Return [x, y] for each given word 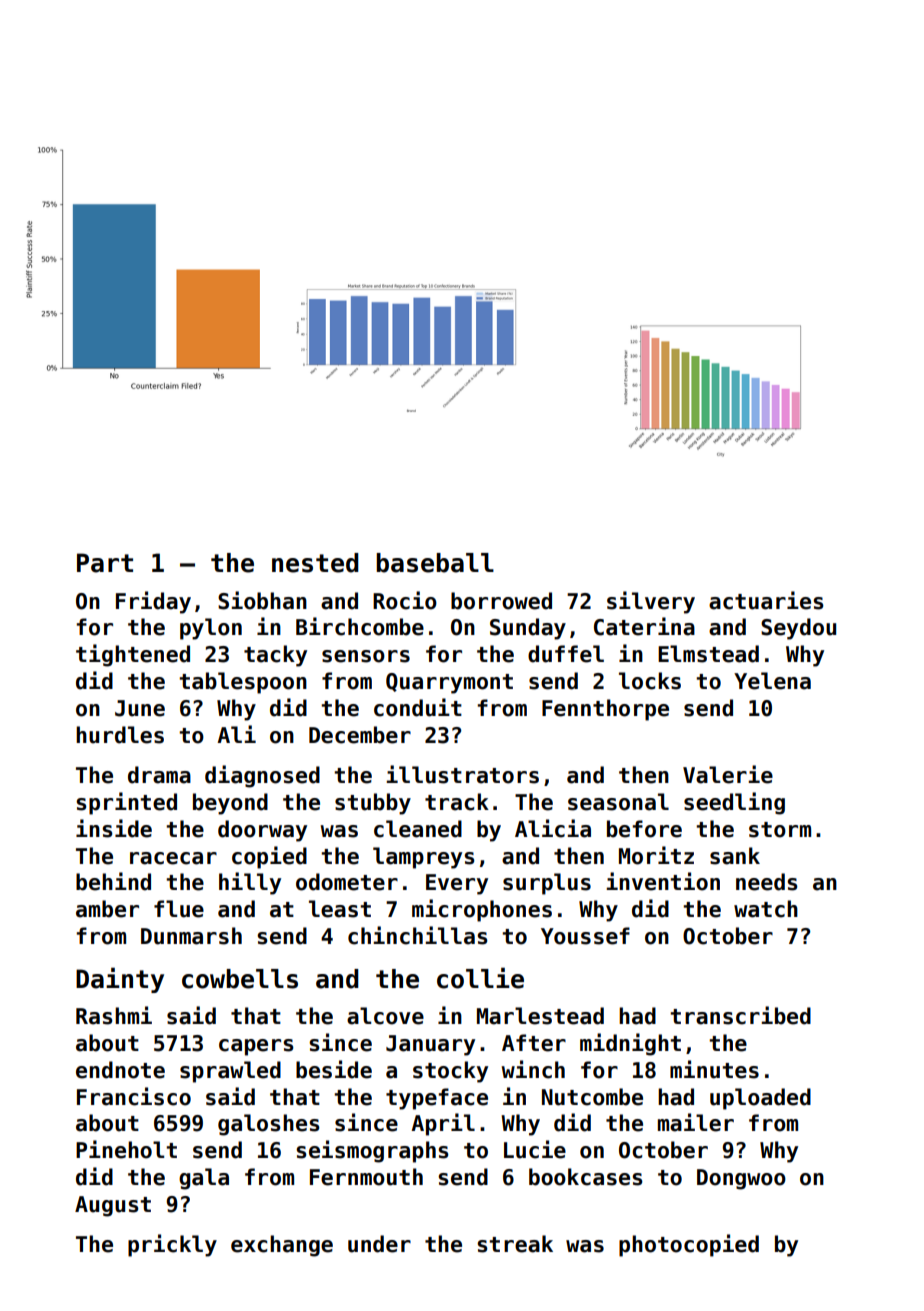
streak [515, 1244]
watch [766, 909]
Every [457, 884]
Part [105, 563]
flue [179, 909]
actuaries [766, 600]
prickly [172, 1245]
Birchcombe [360, 626]
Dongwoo [741, 1179]
